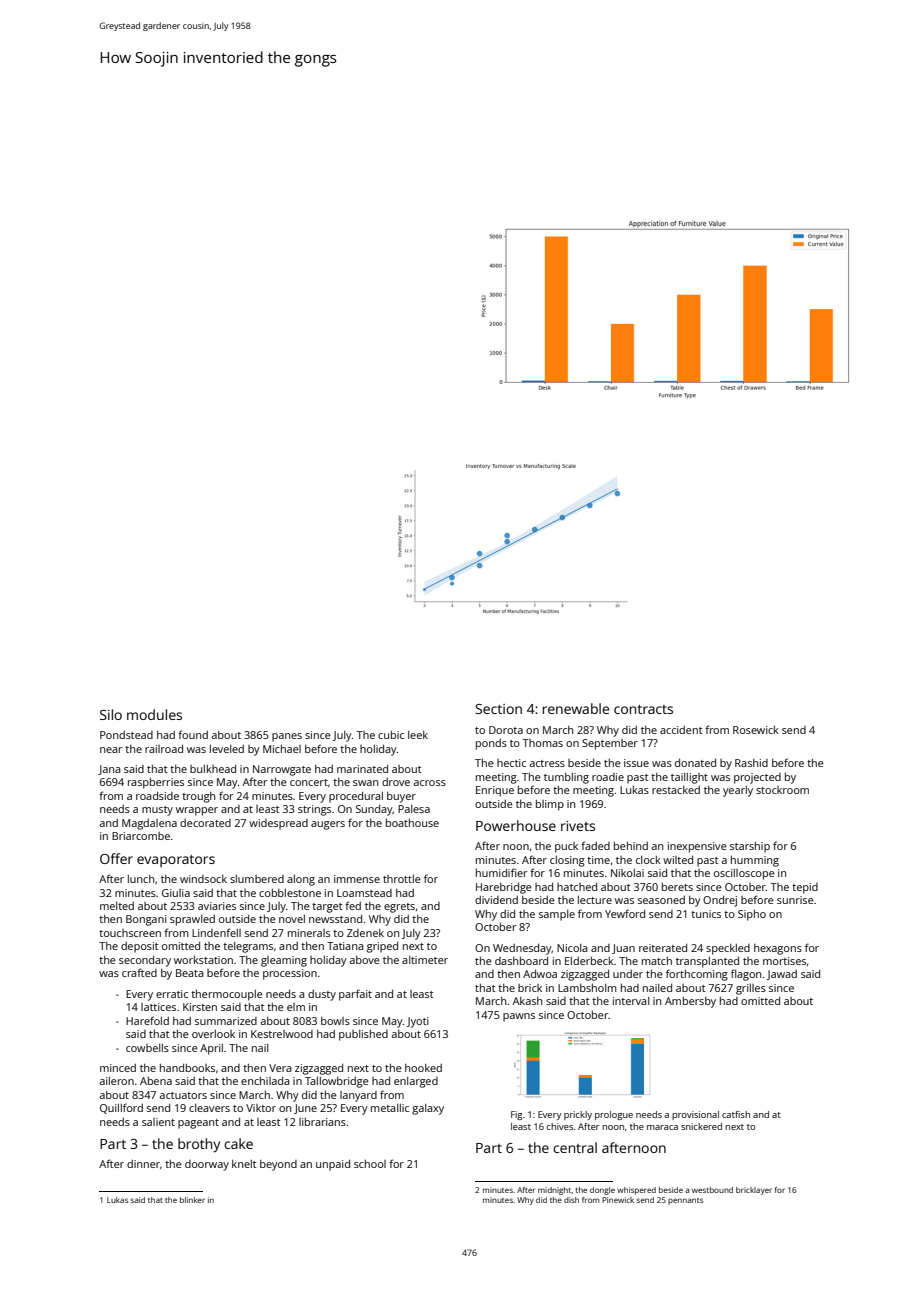 The width and height of the screenshot is (924, 1308). I want to click on dish, so click(571, 1200).
